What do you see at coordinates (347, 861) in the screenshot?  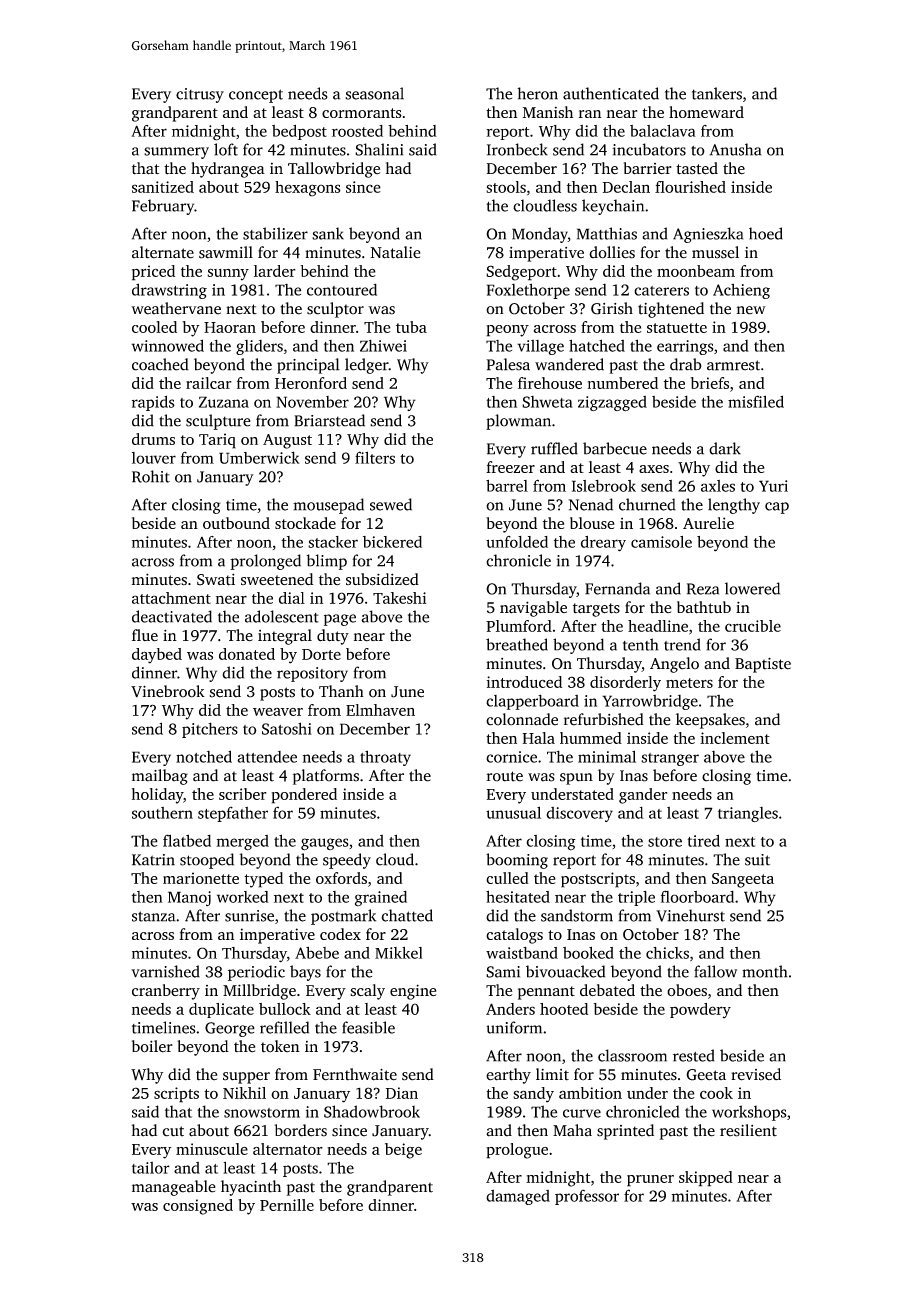 I see `speedy` at bounding box center [347, 861].
